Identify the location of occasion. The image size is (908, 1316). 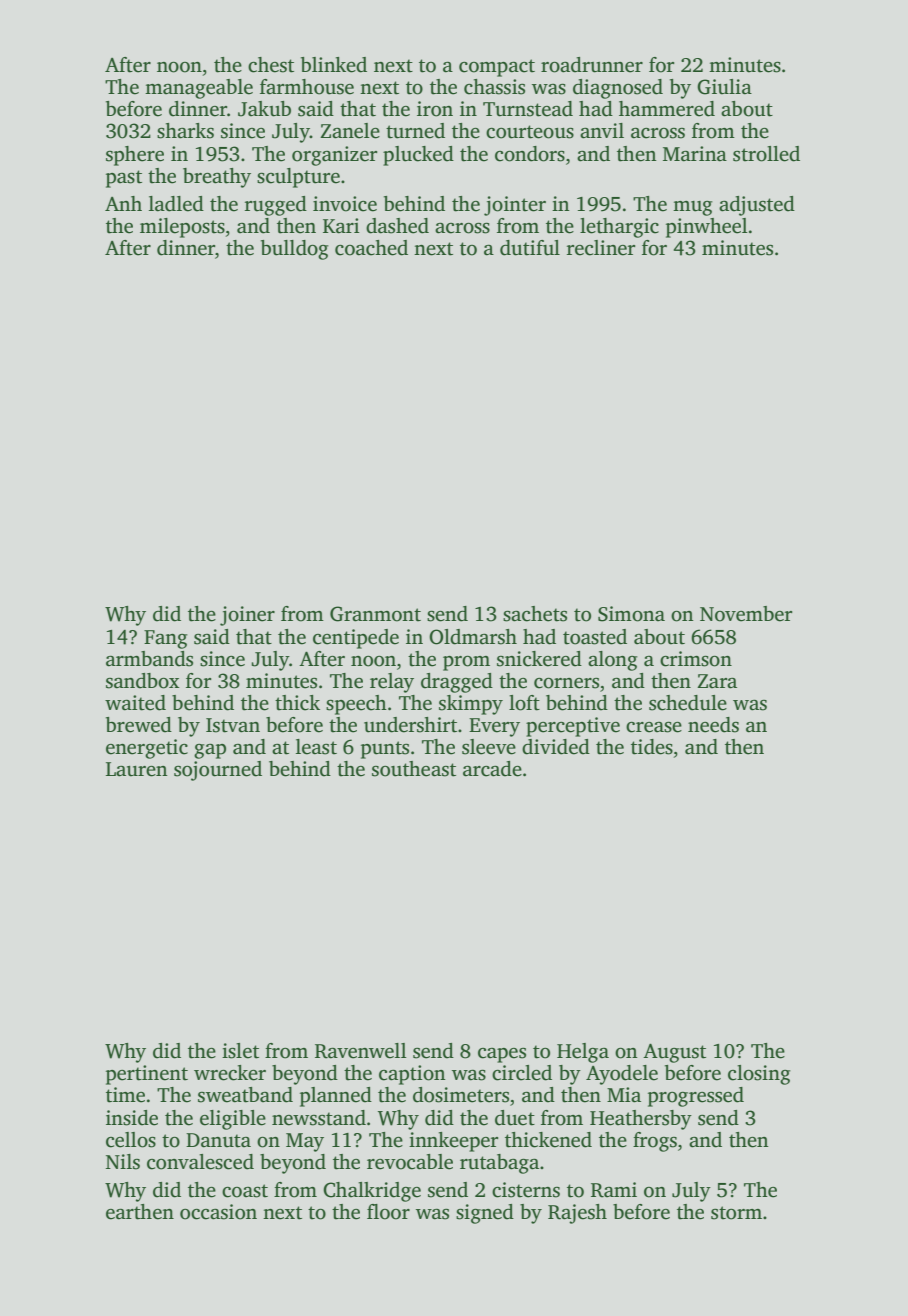
(218, 1212).
